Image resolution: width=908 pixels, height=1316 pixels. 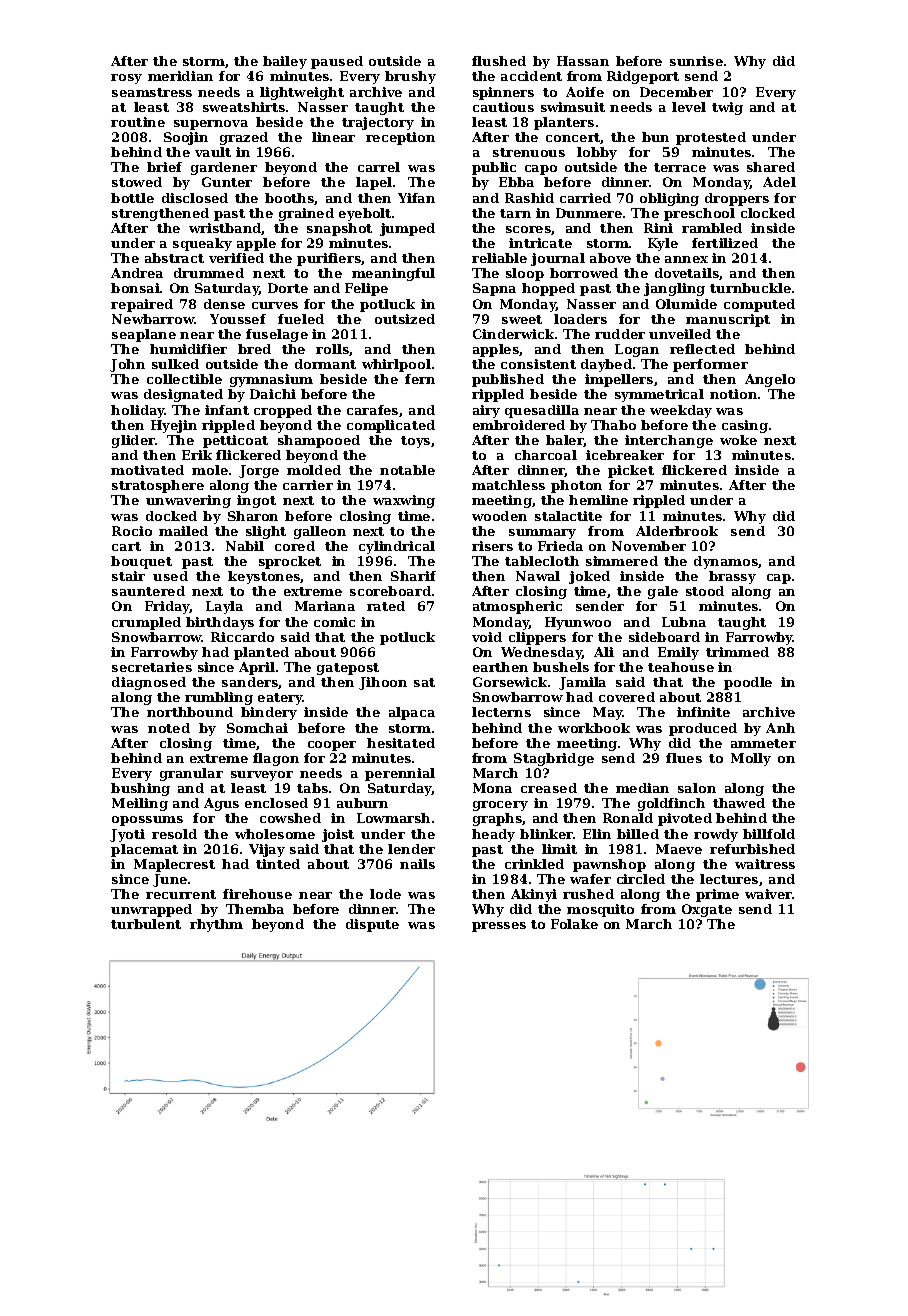 What do you see at coordinates (564, 123) in the document?
I see `planters` at bounding box center [564, 123].
